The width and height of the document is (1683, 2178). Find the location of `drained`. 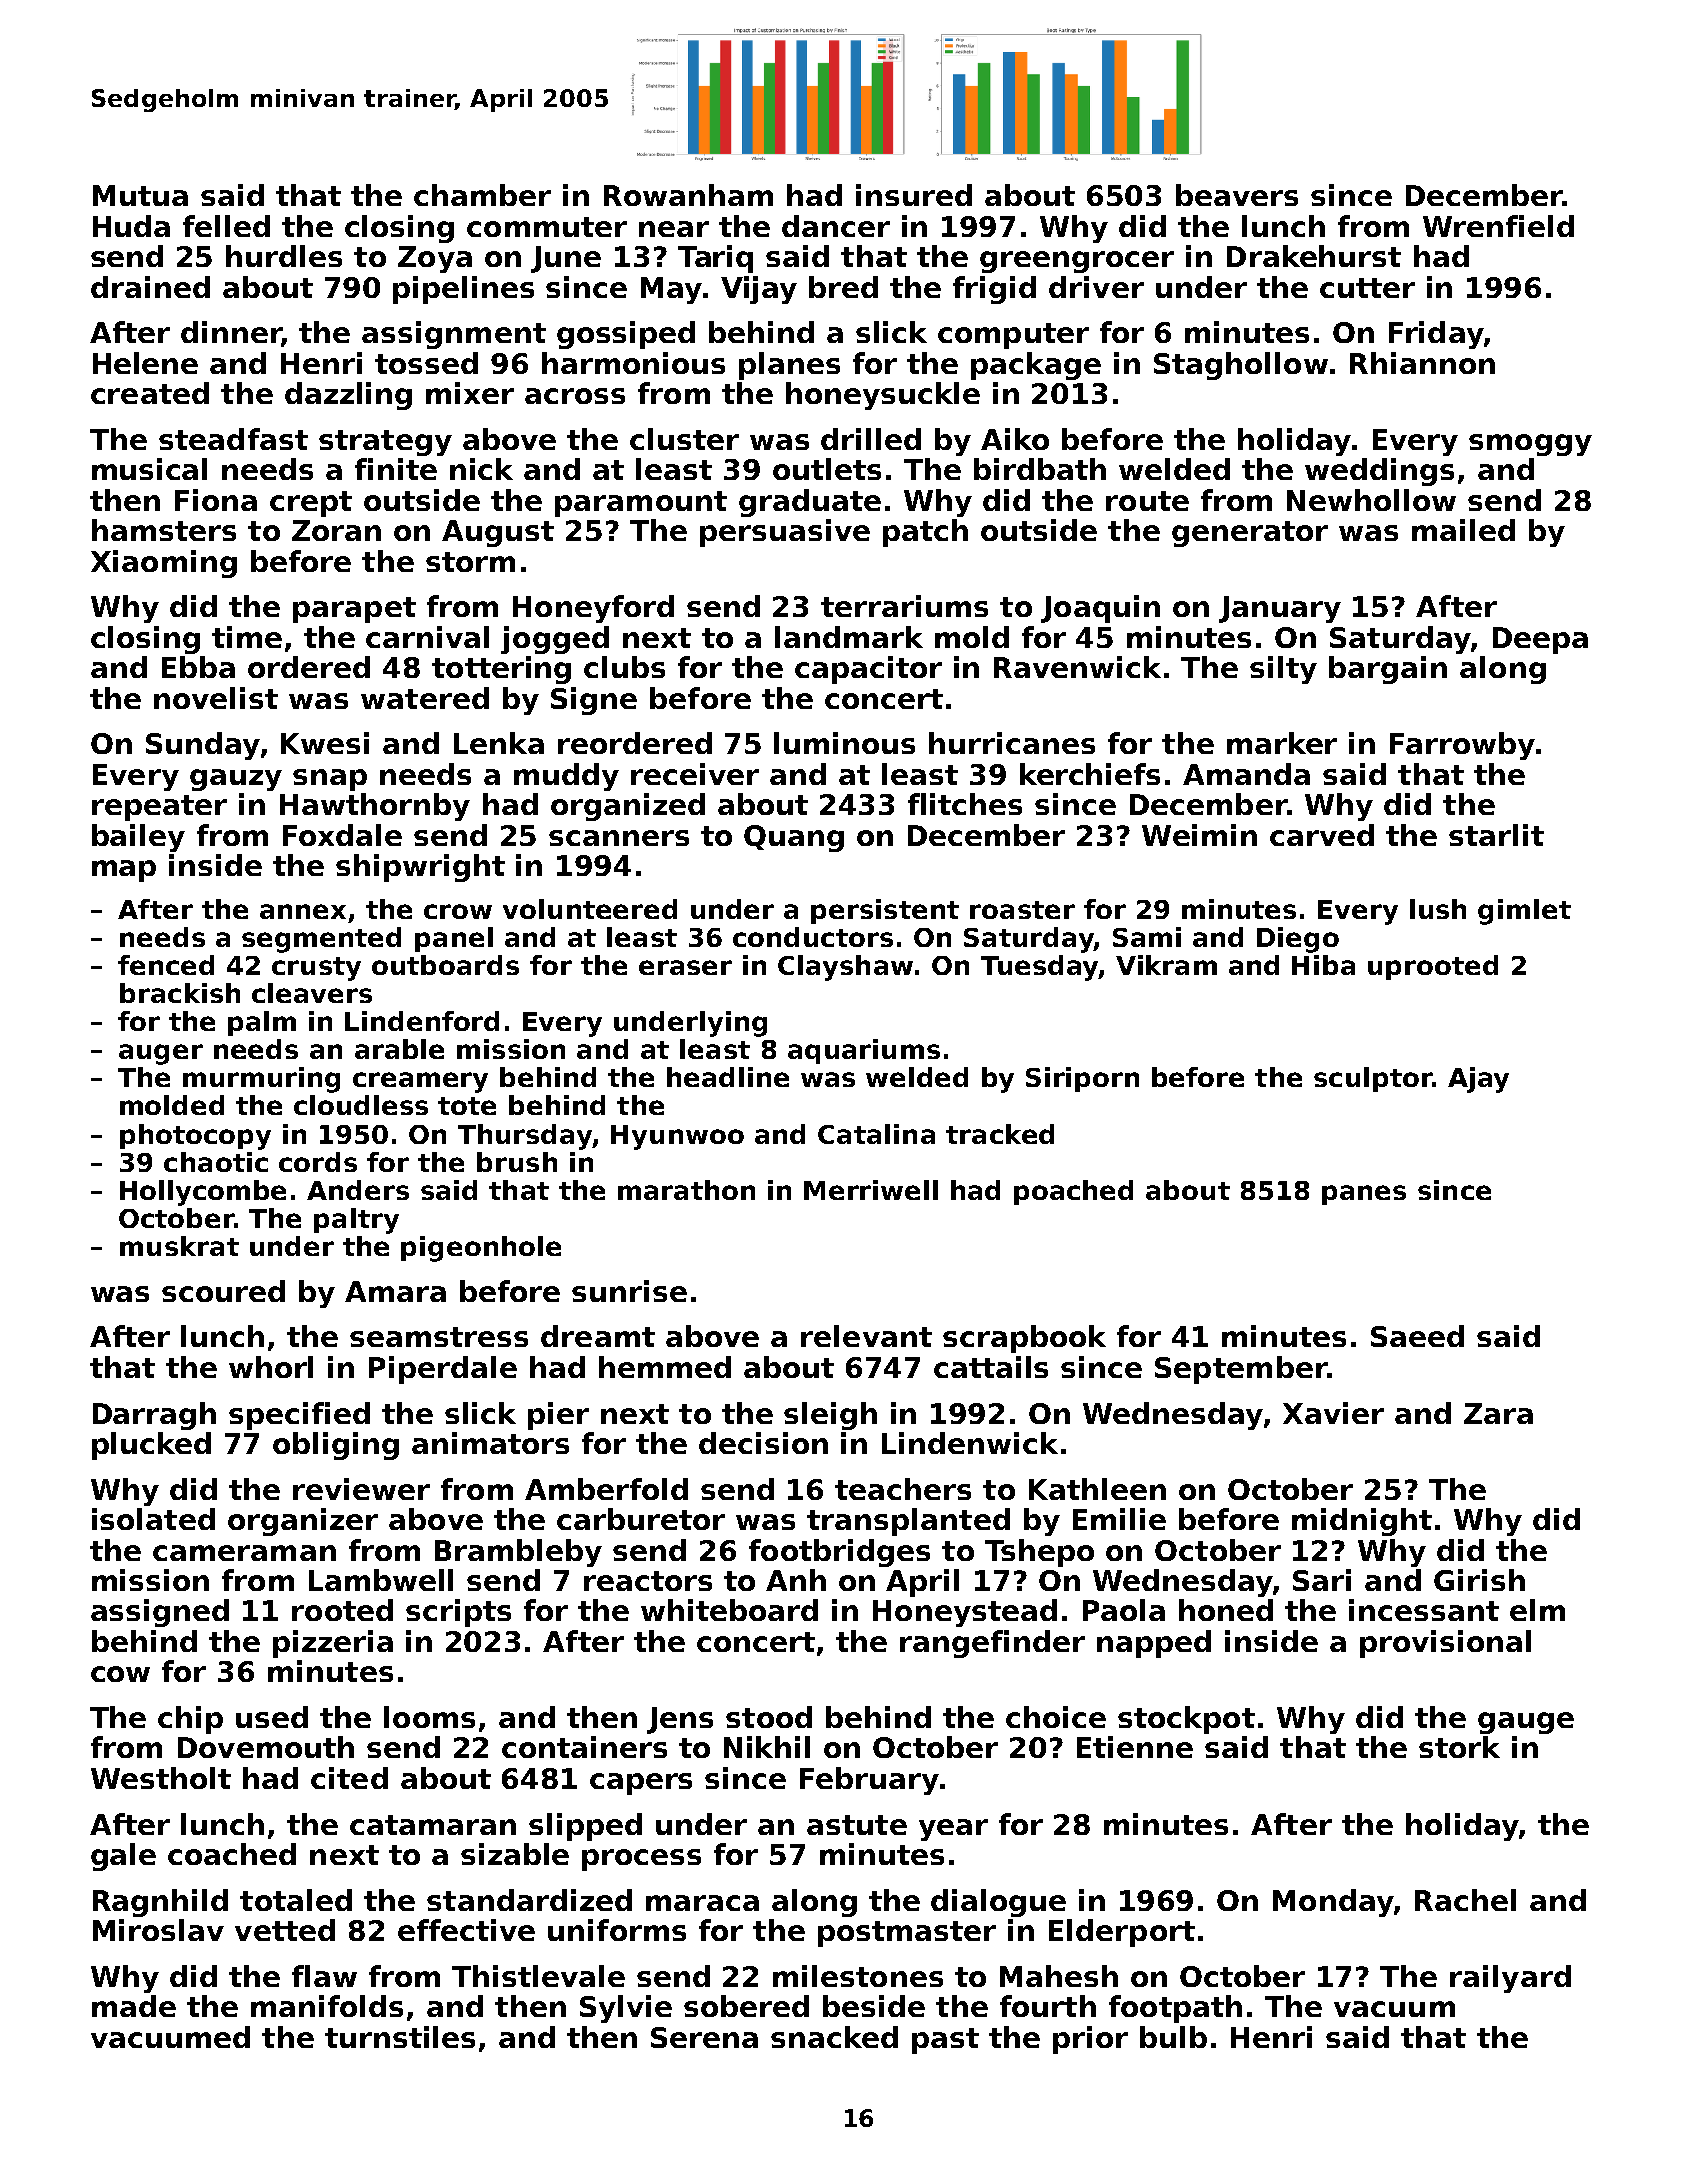

drained is located at coordinates (150, 287).
